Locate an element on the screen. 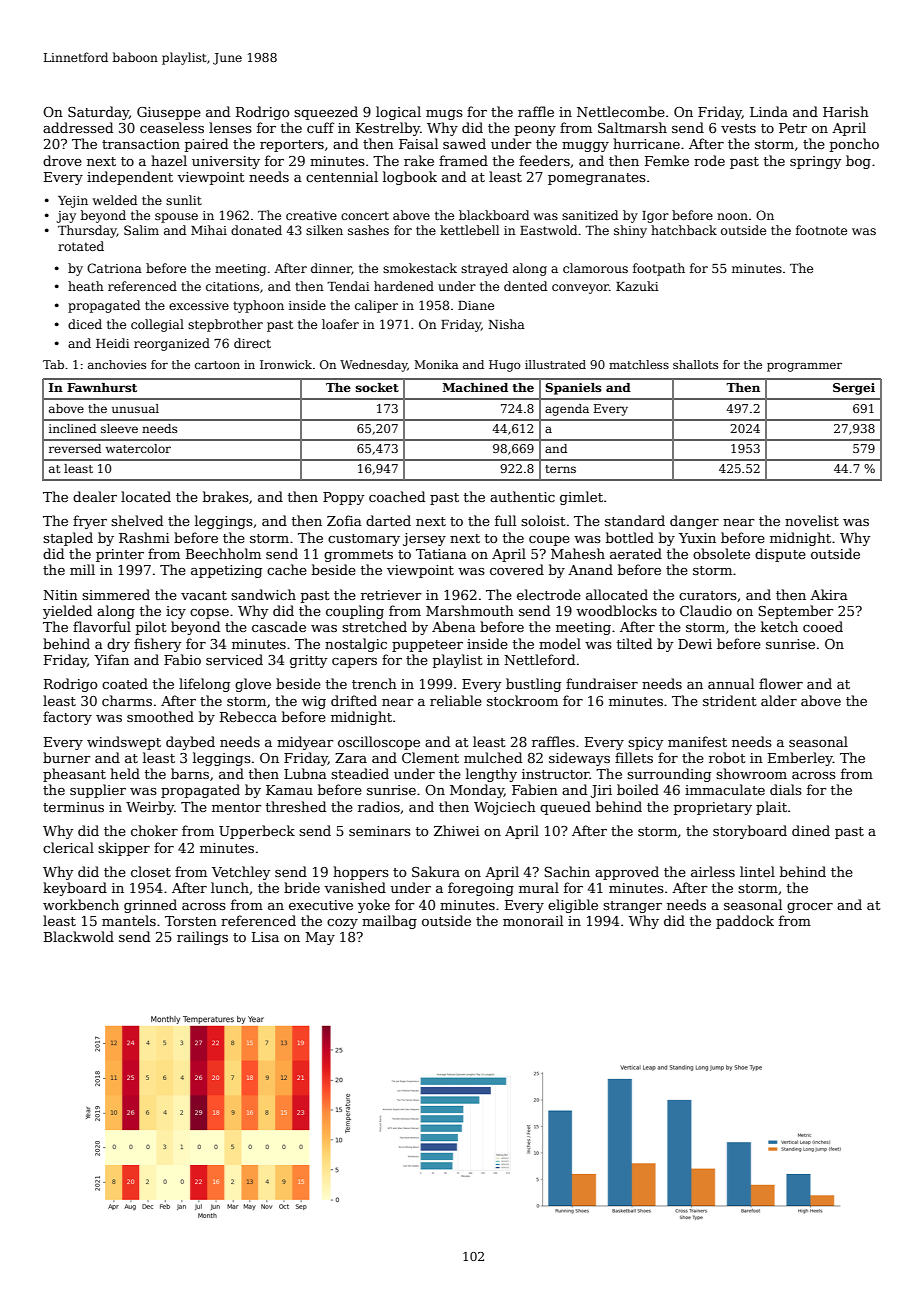  yielded is located at coordinates (67, 612).
